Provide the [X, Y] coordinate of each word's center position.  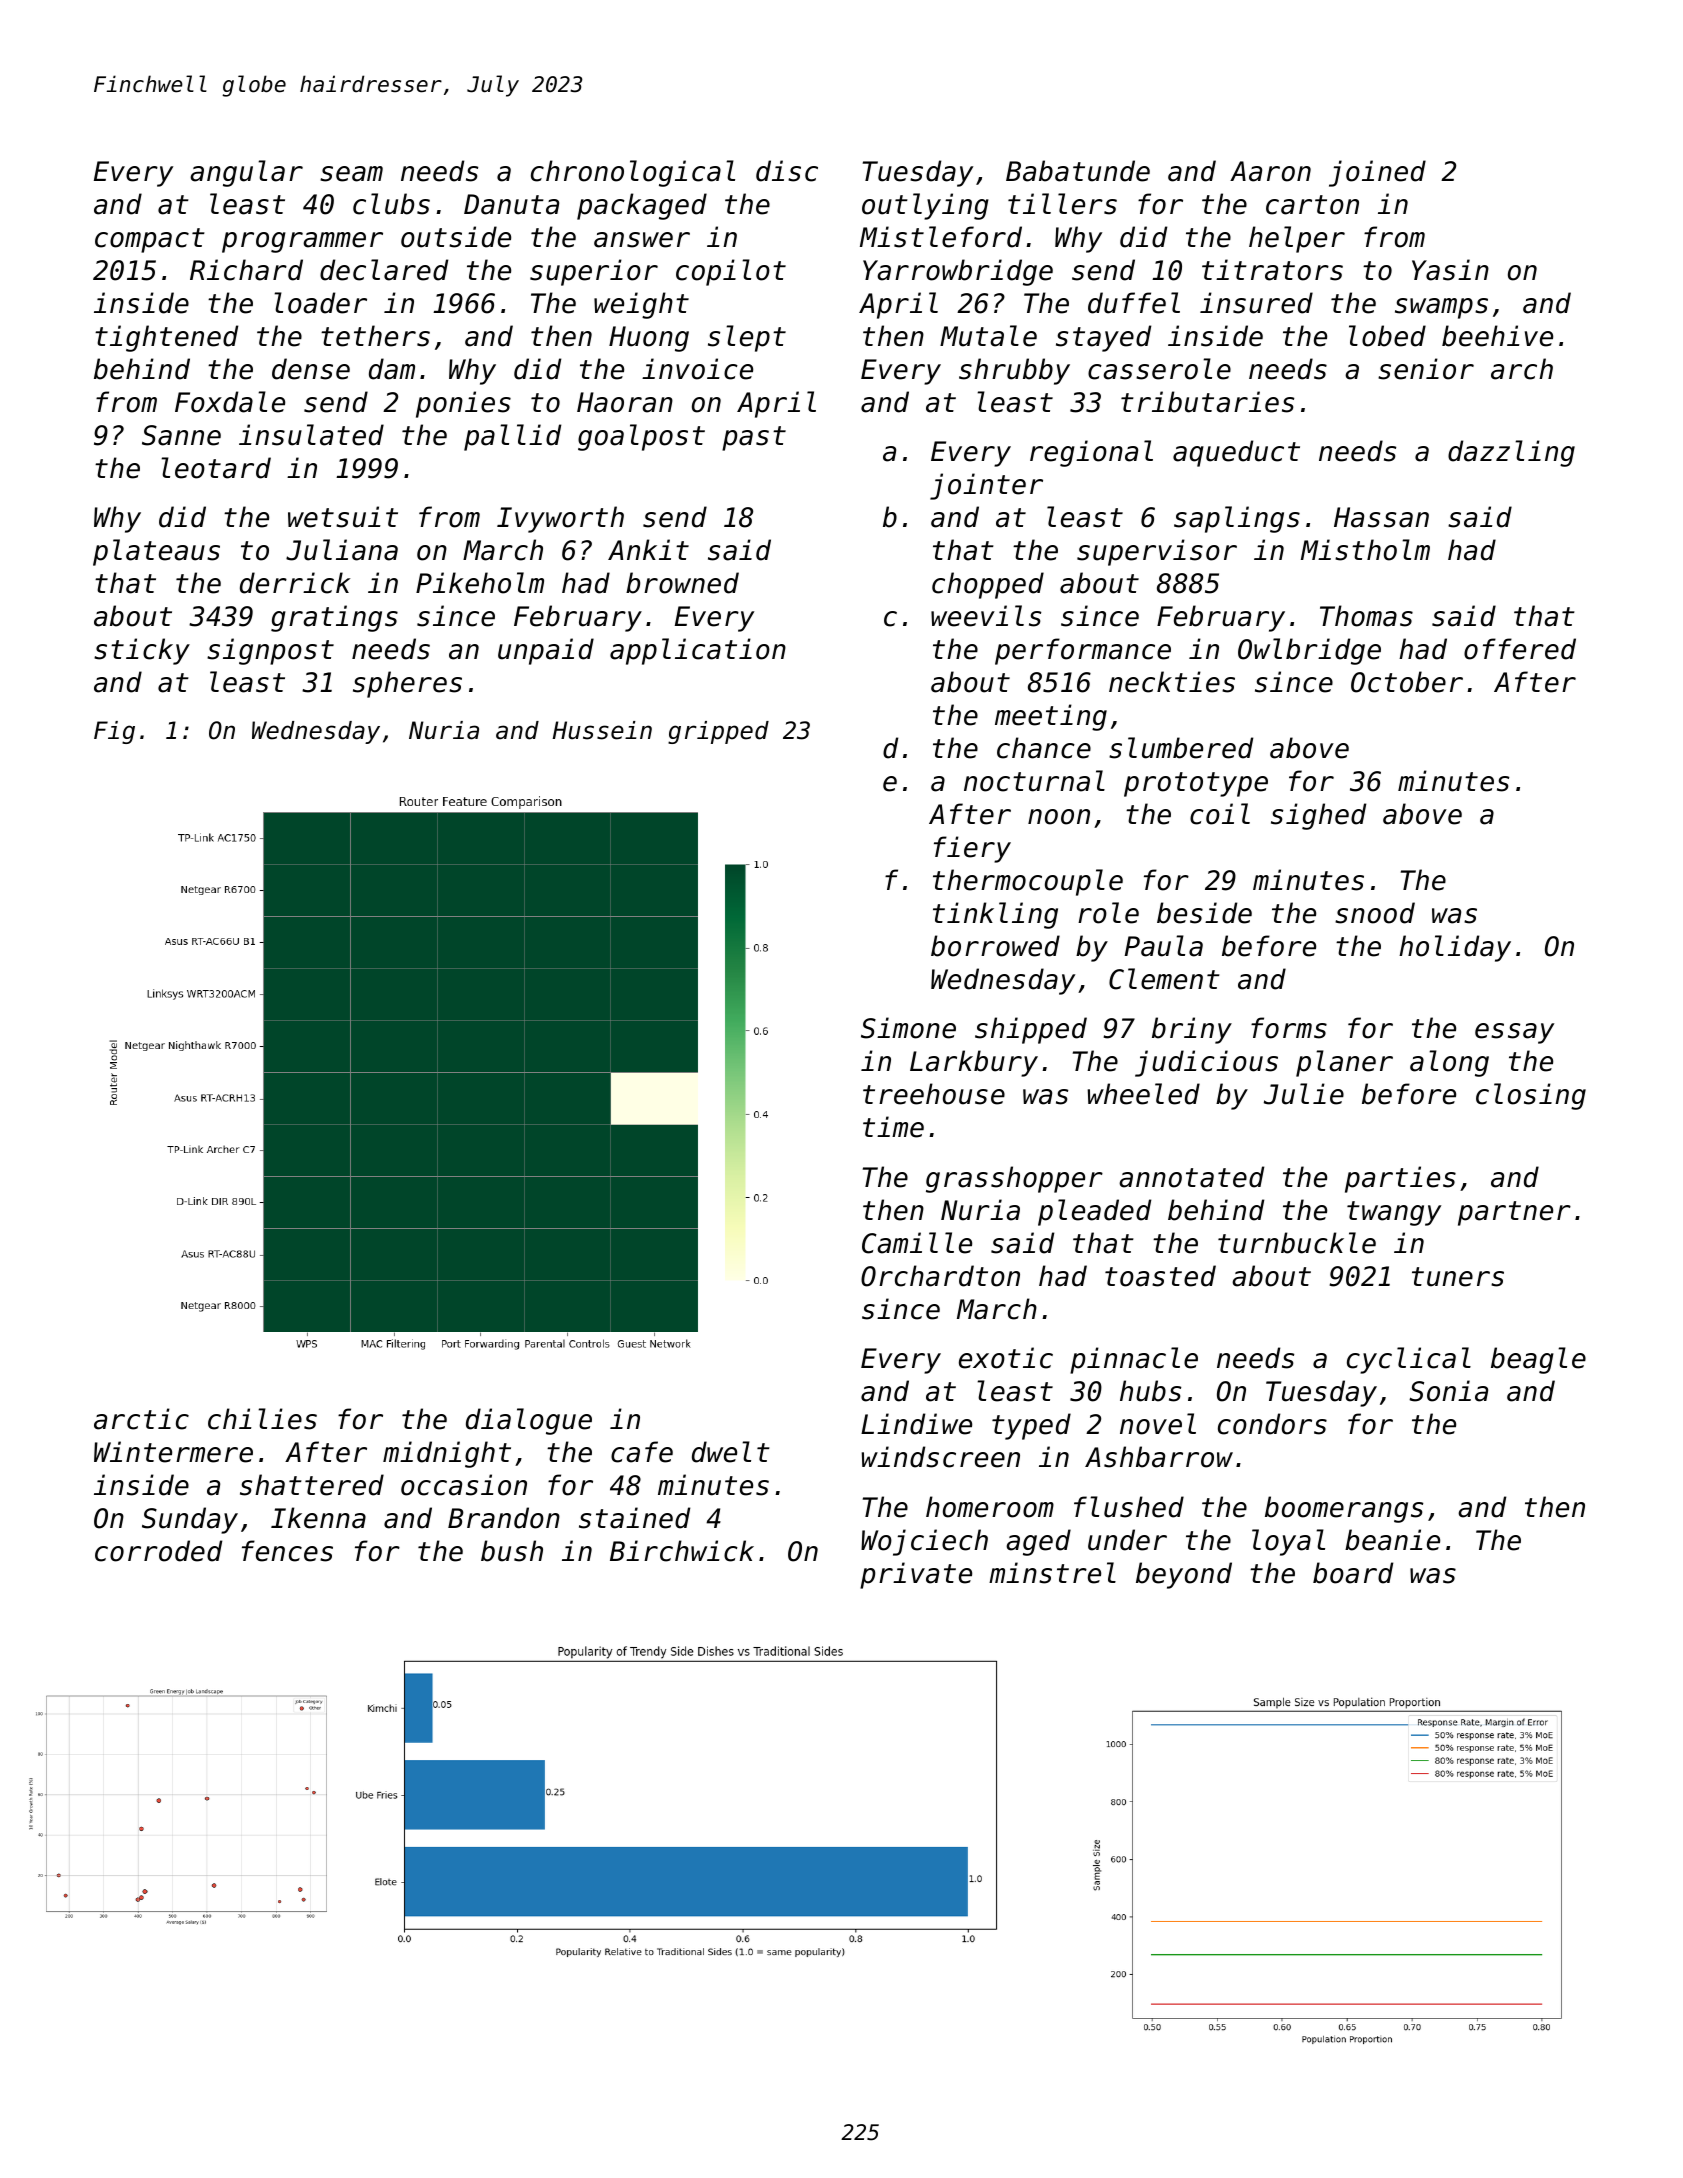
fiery [972, 849]
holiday [1455, 948]
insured [1256, 303]
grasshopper [1014, 1179]
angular [246, 173]
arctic [141, 1419]
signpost [270, 651]
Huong [649, 339]
